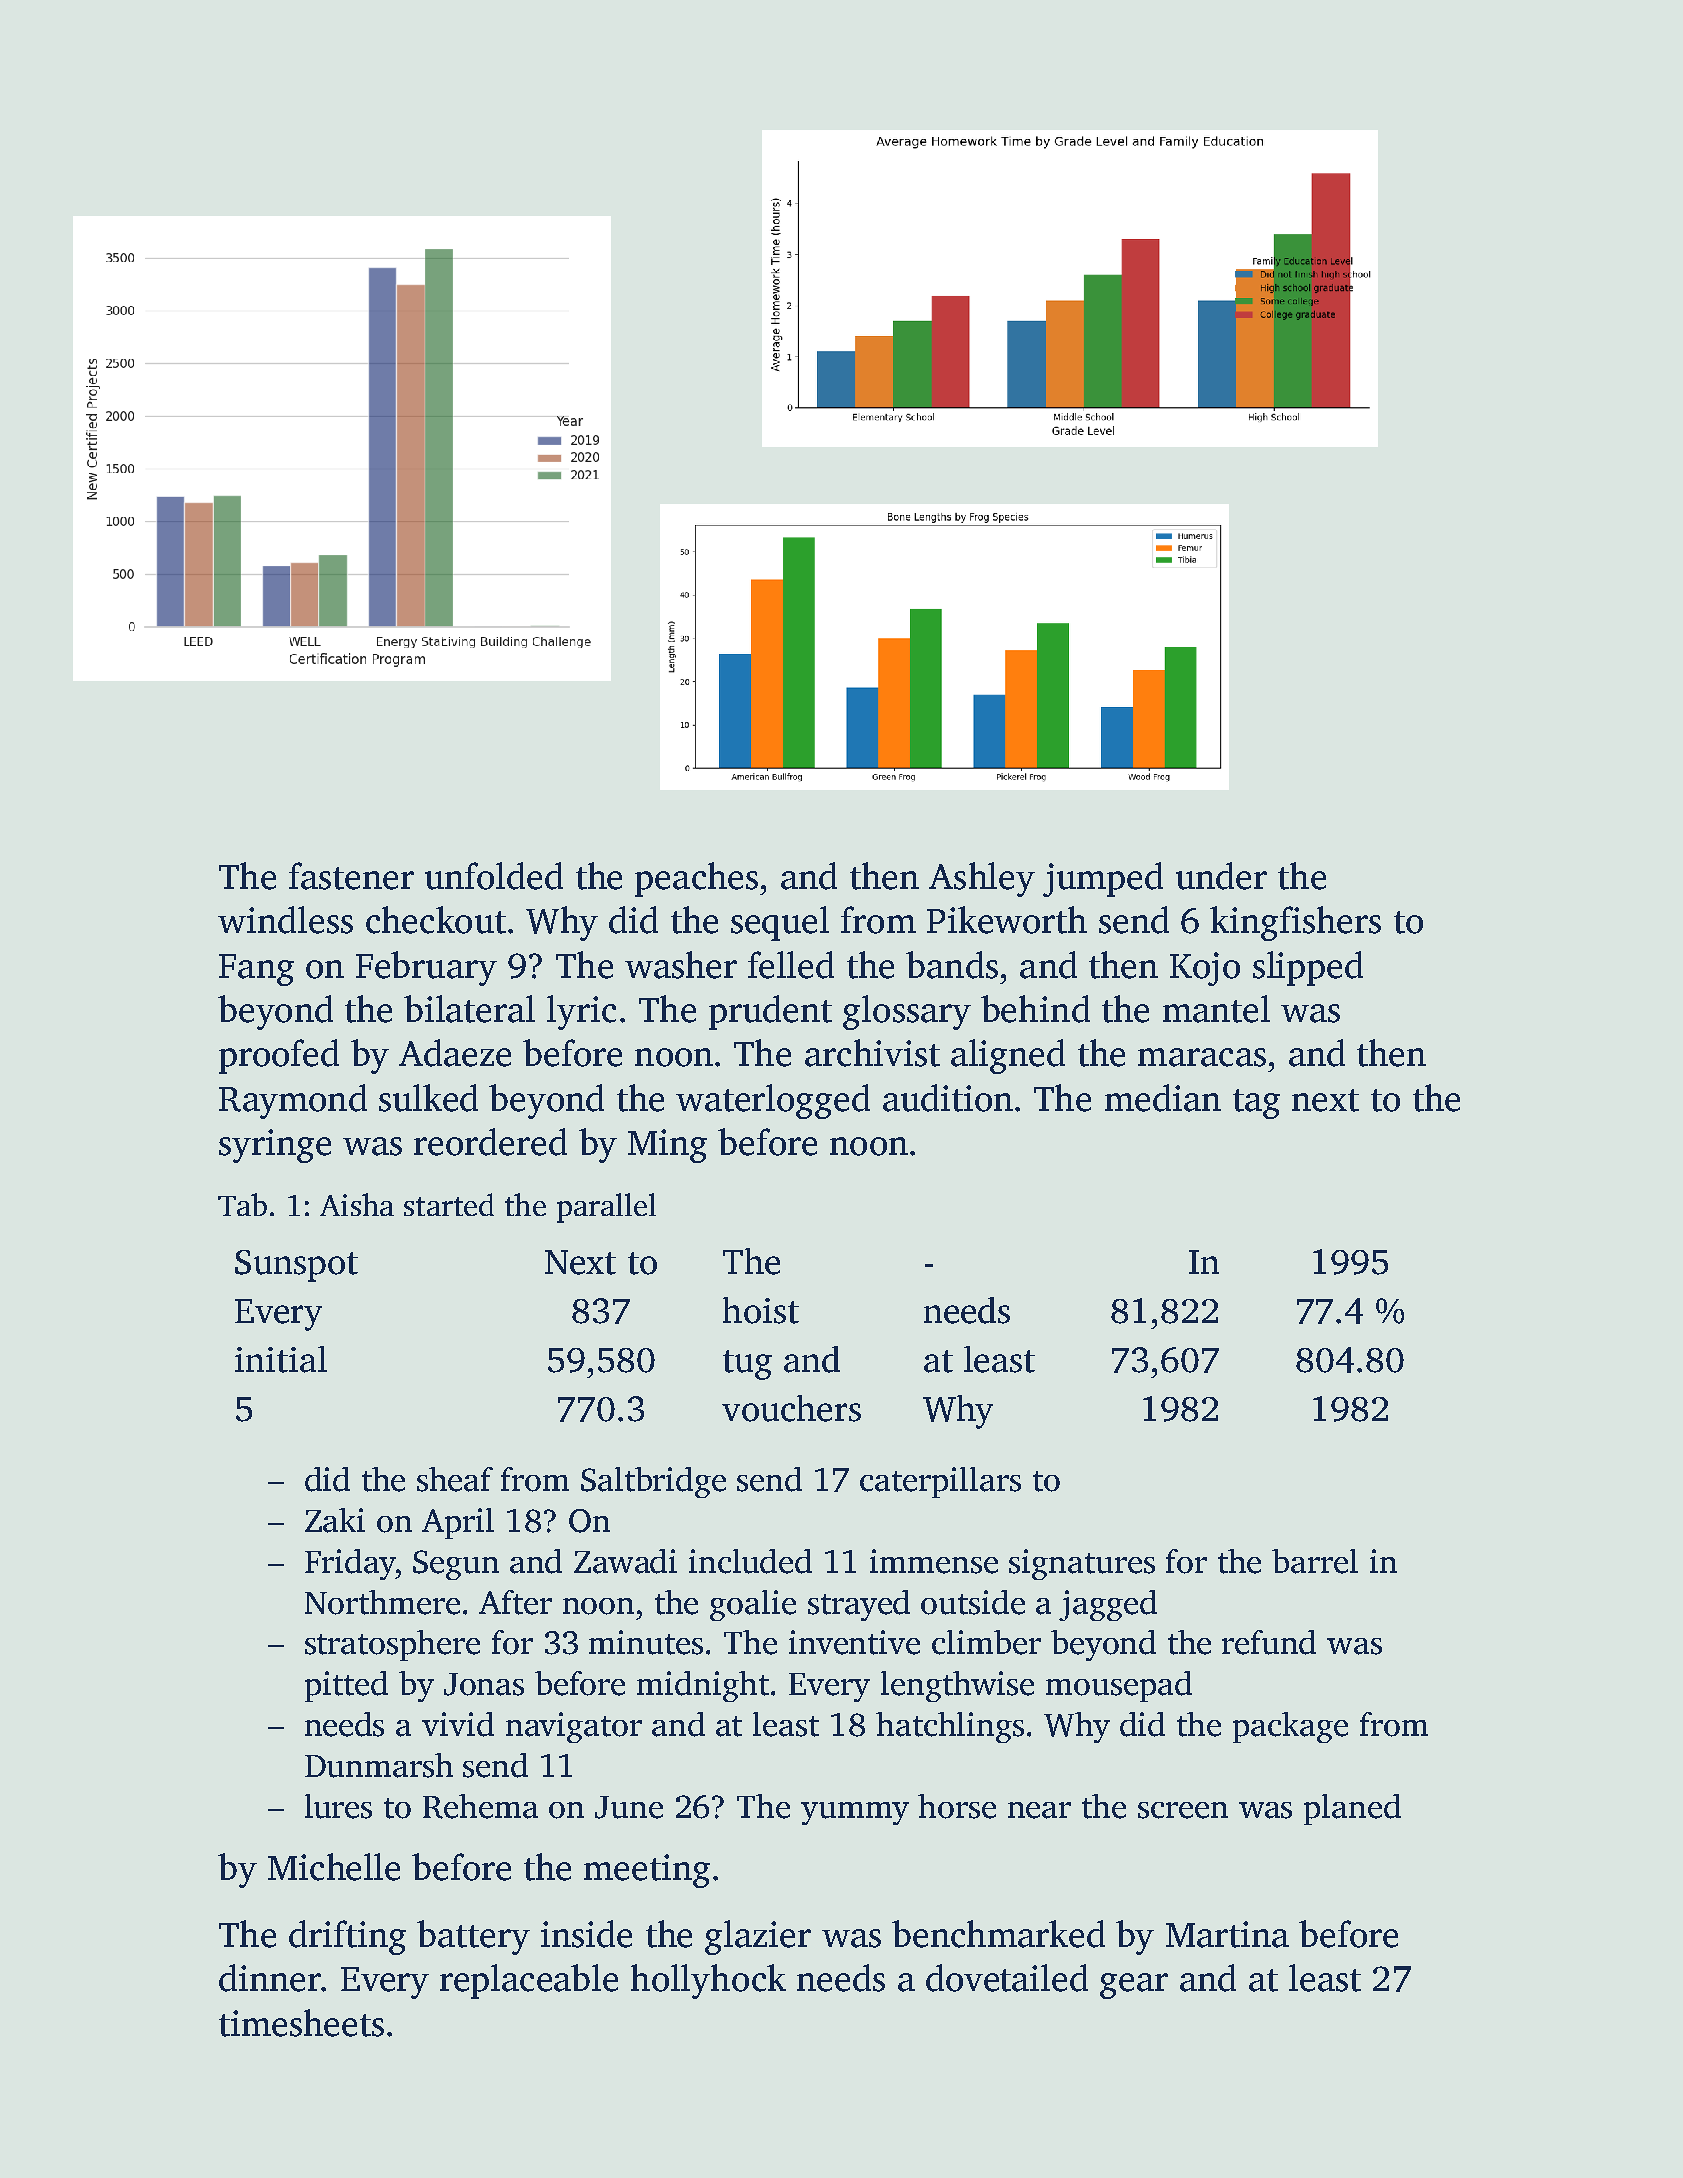 The height and width of the document is (2178, 1683). Describe the element at coordinates (1202, 1057) in the document. I see `maracas` at that location.
